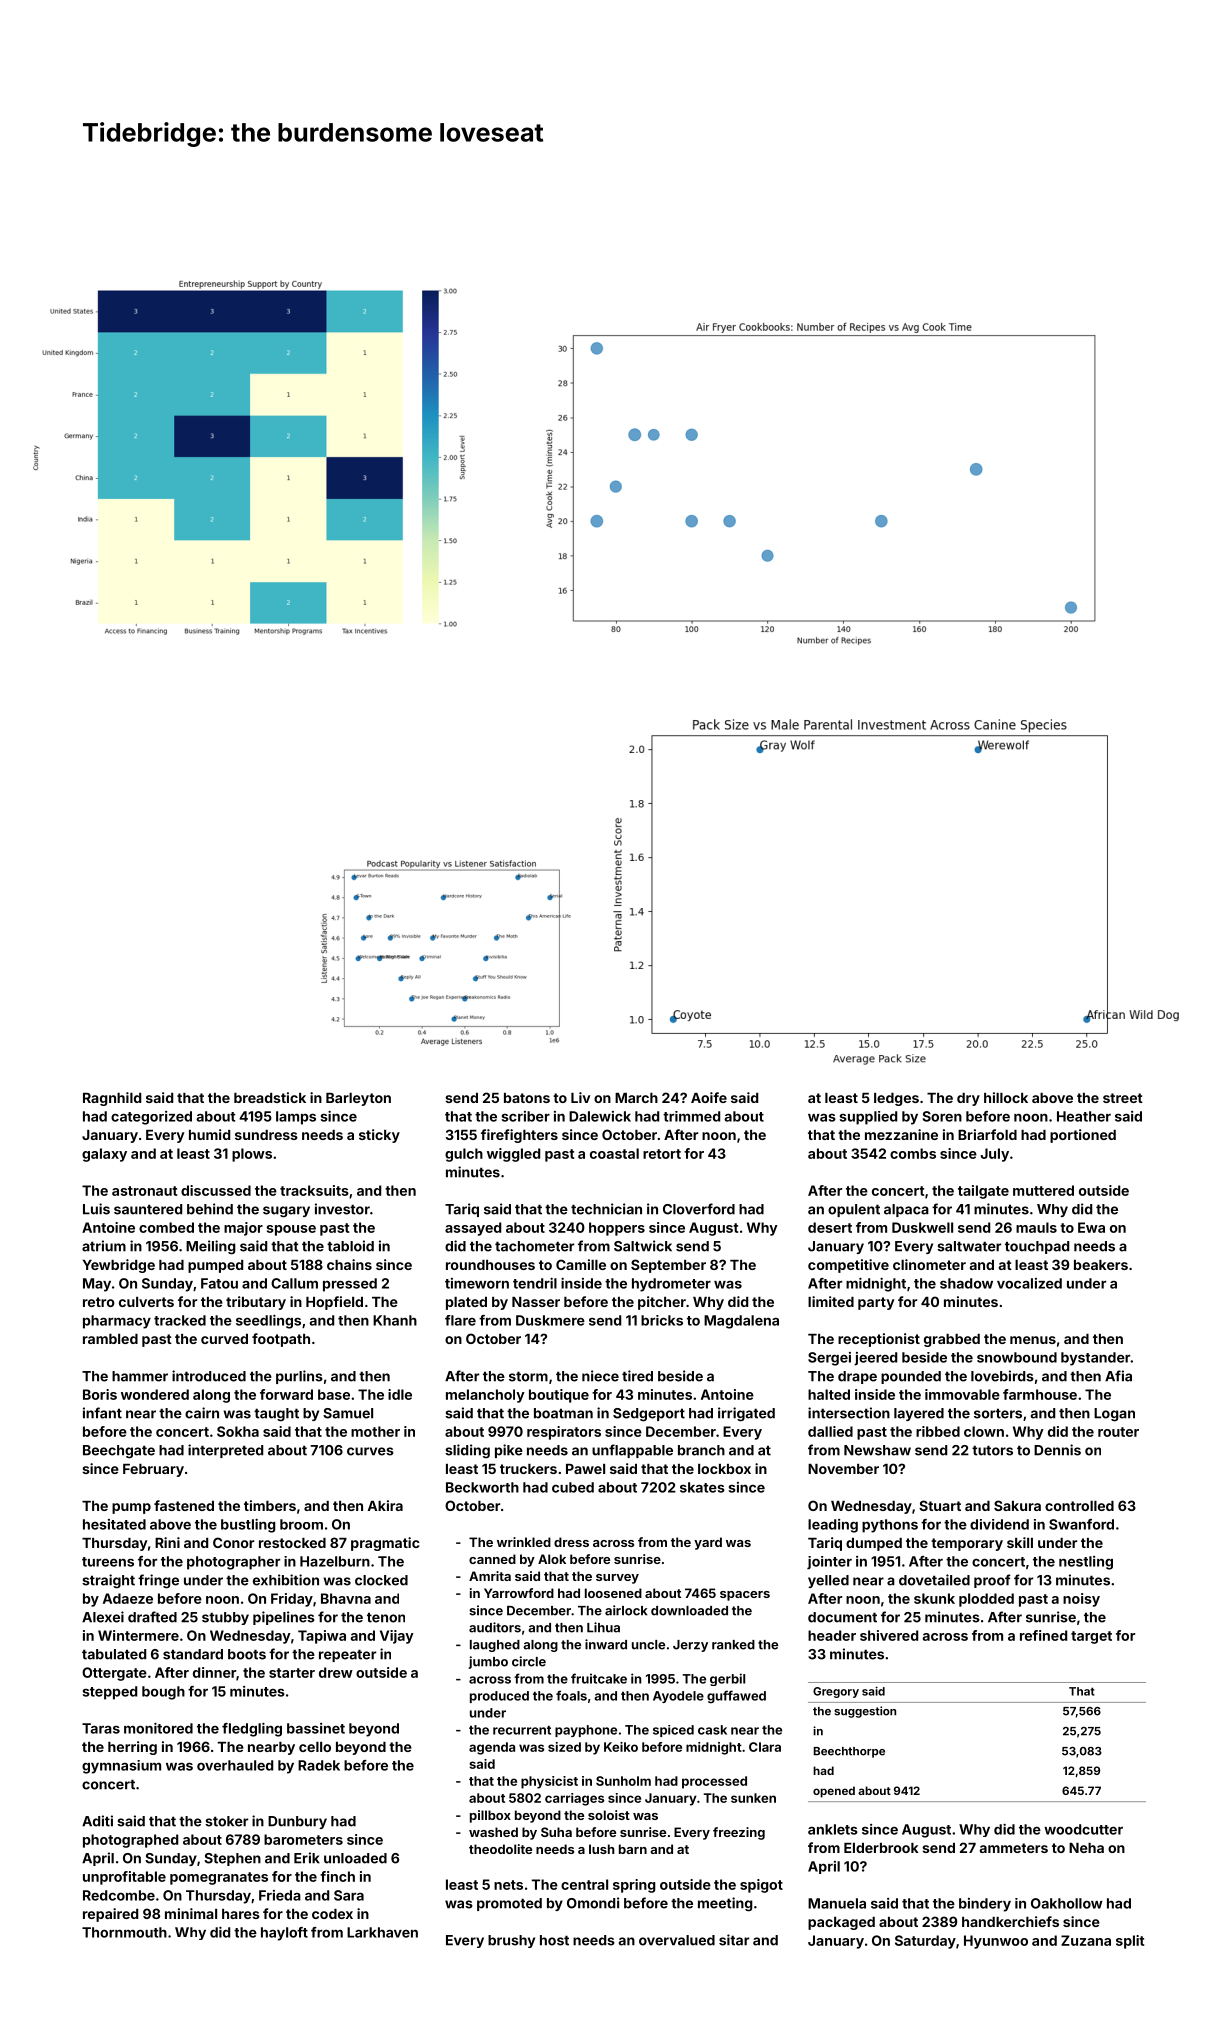 The image size is (1228, 2023). What do you see at coordinates (831, 1301) in the screenshot?
I see `limited` at bounding box center [831, 1301].
